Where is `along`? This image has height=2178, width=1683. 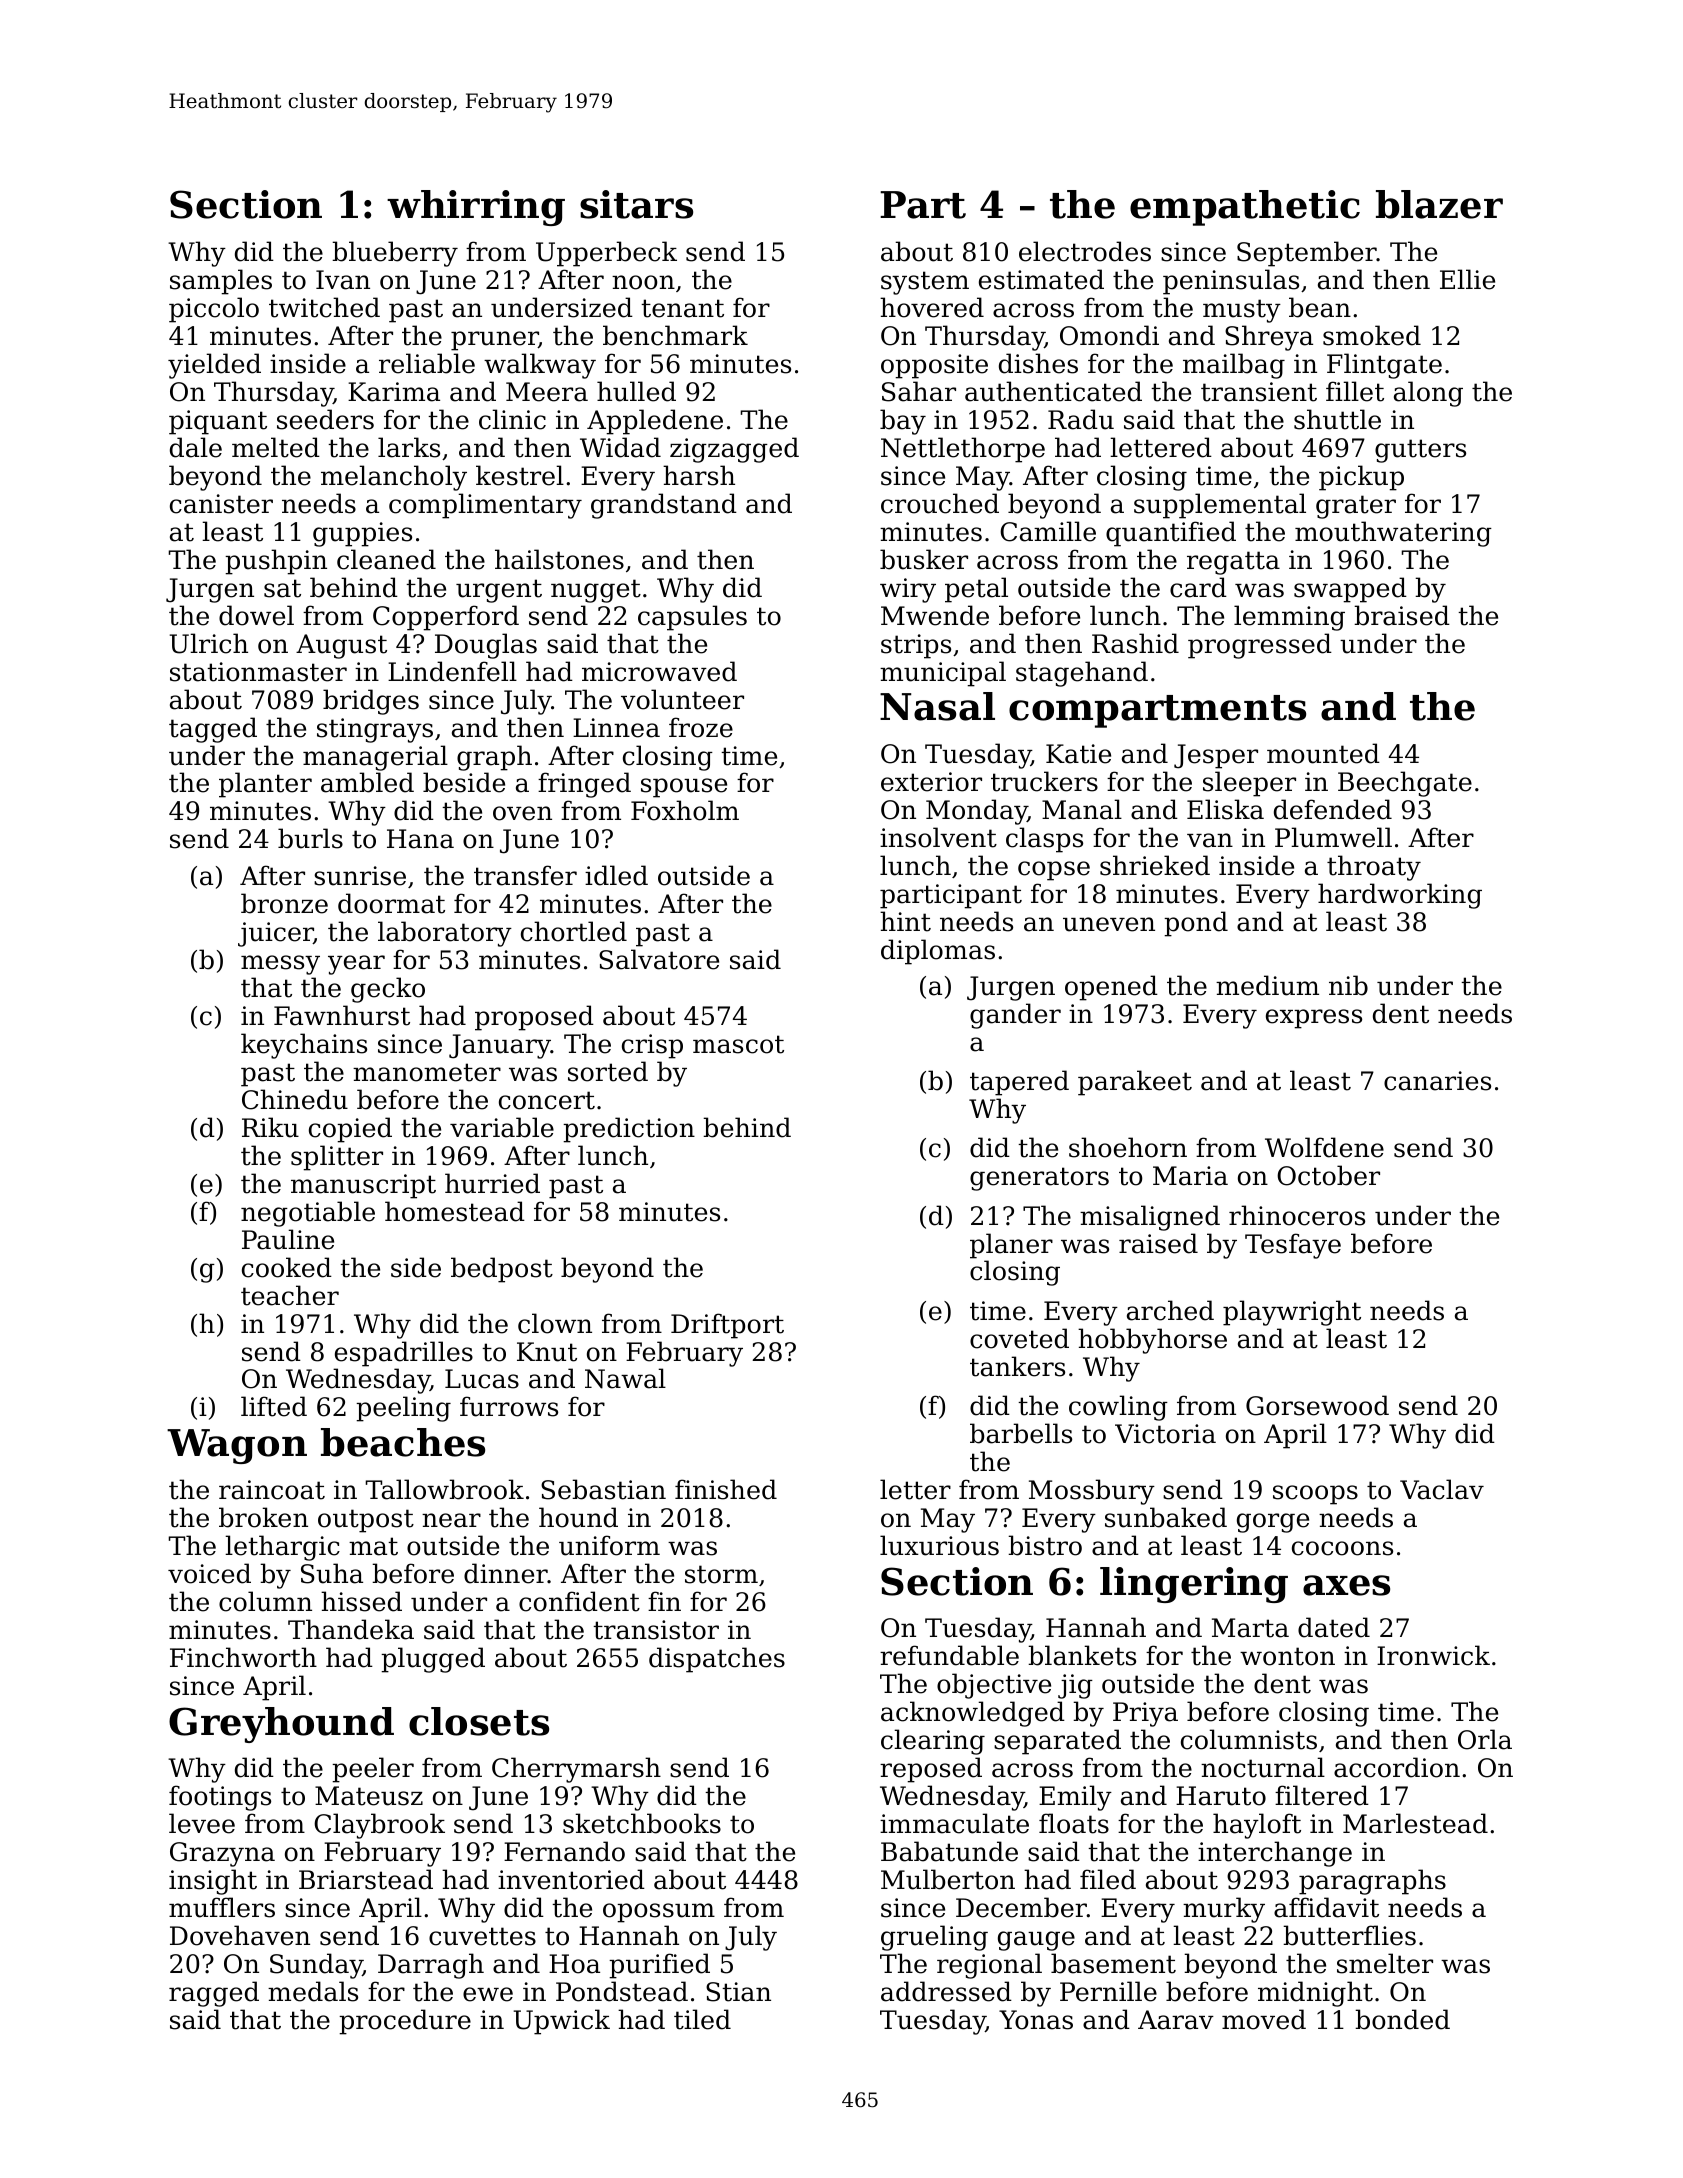 along is located at coordinates (1428, 394).
